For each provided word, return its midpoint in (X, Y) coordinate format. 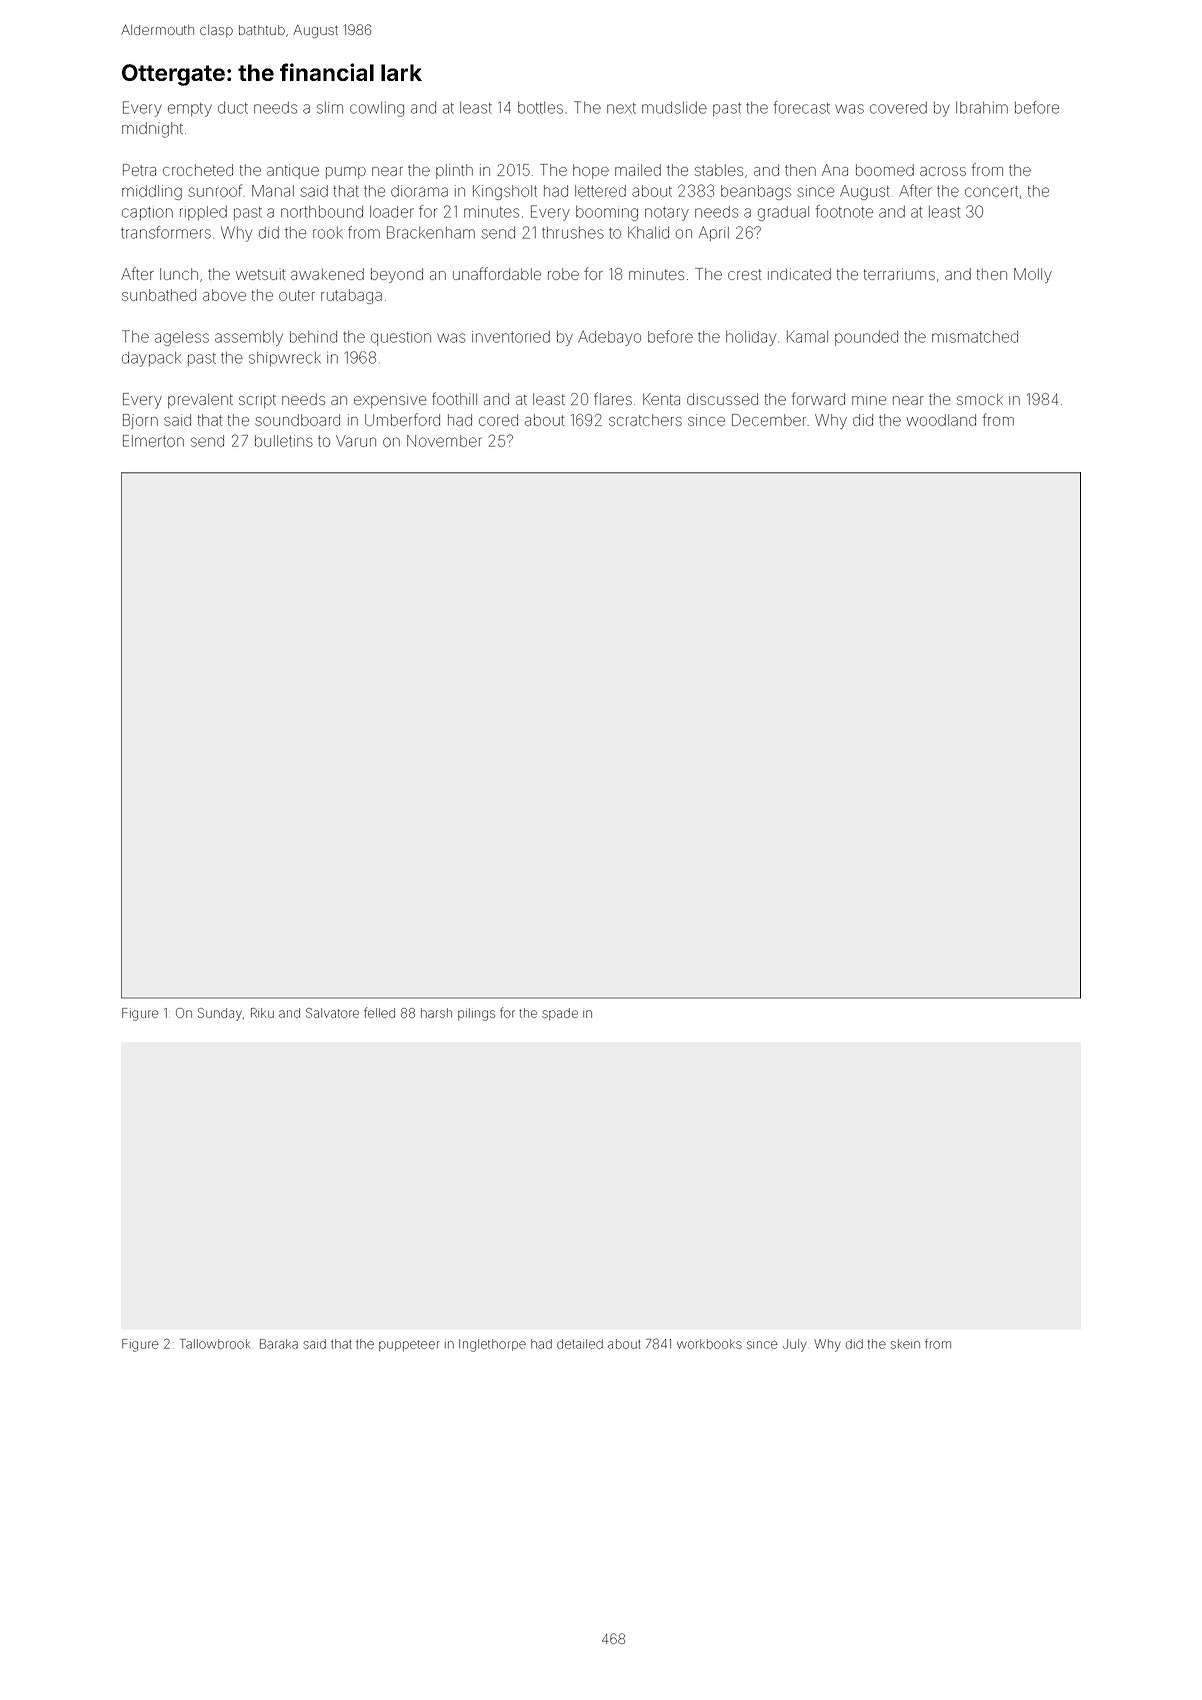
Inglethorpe (492, 1345)
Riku (262, 1013)
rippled (203, 213)
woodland (941, 420)
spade (560, 1014)
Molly (1033, 275)
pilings (476, 1014)
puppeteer (409, 1345)
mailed (638, 170)
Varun (356, 441)
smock (980, 399)
